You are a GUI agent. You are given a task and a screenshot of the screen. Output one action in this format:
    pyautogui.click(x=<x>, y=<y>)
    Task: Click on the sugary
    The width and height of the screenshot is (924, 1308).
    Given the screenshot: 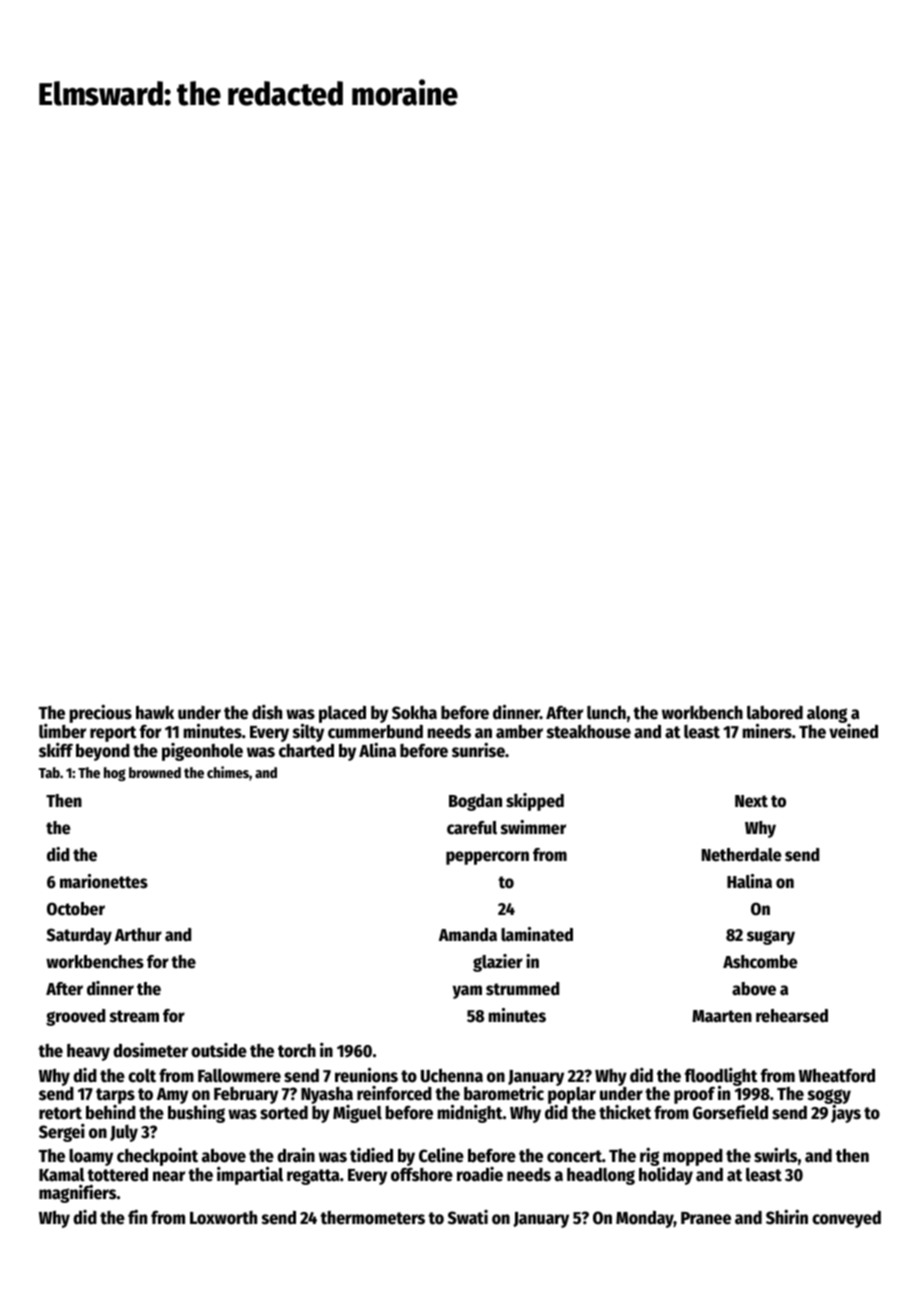 What is the action you would take?
    pyautogui.click(x=771, y=937)
